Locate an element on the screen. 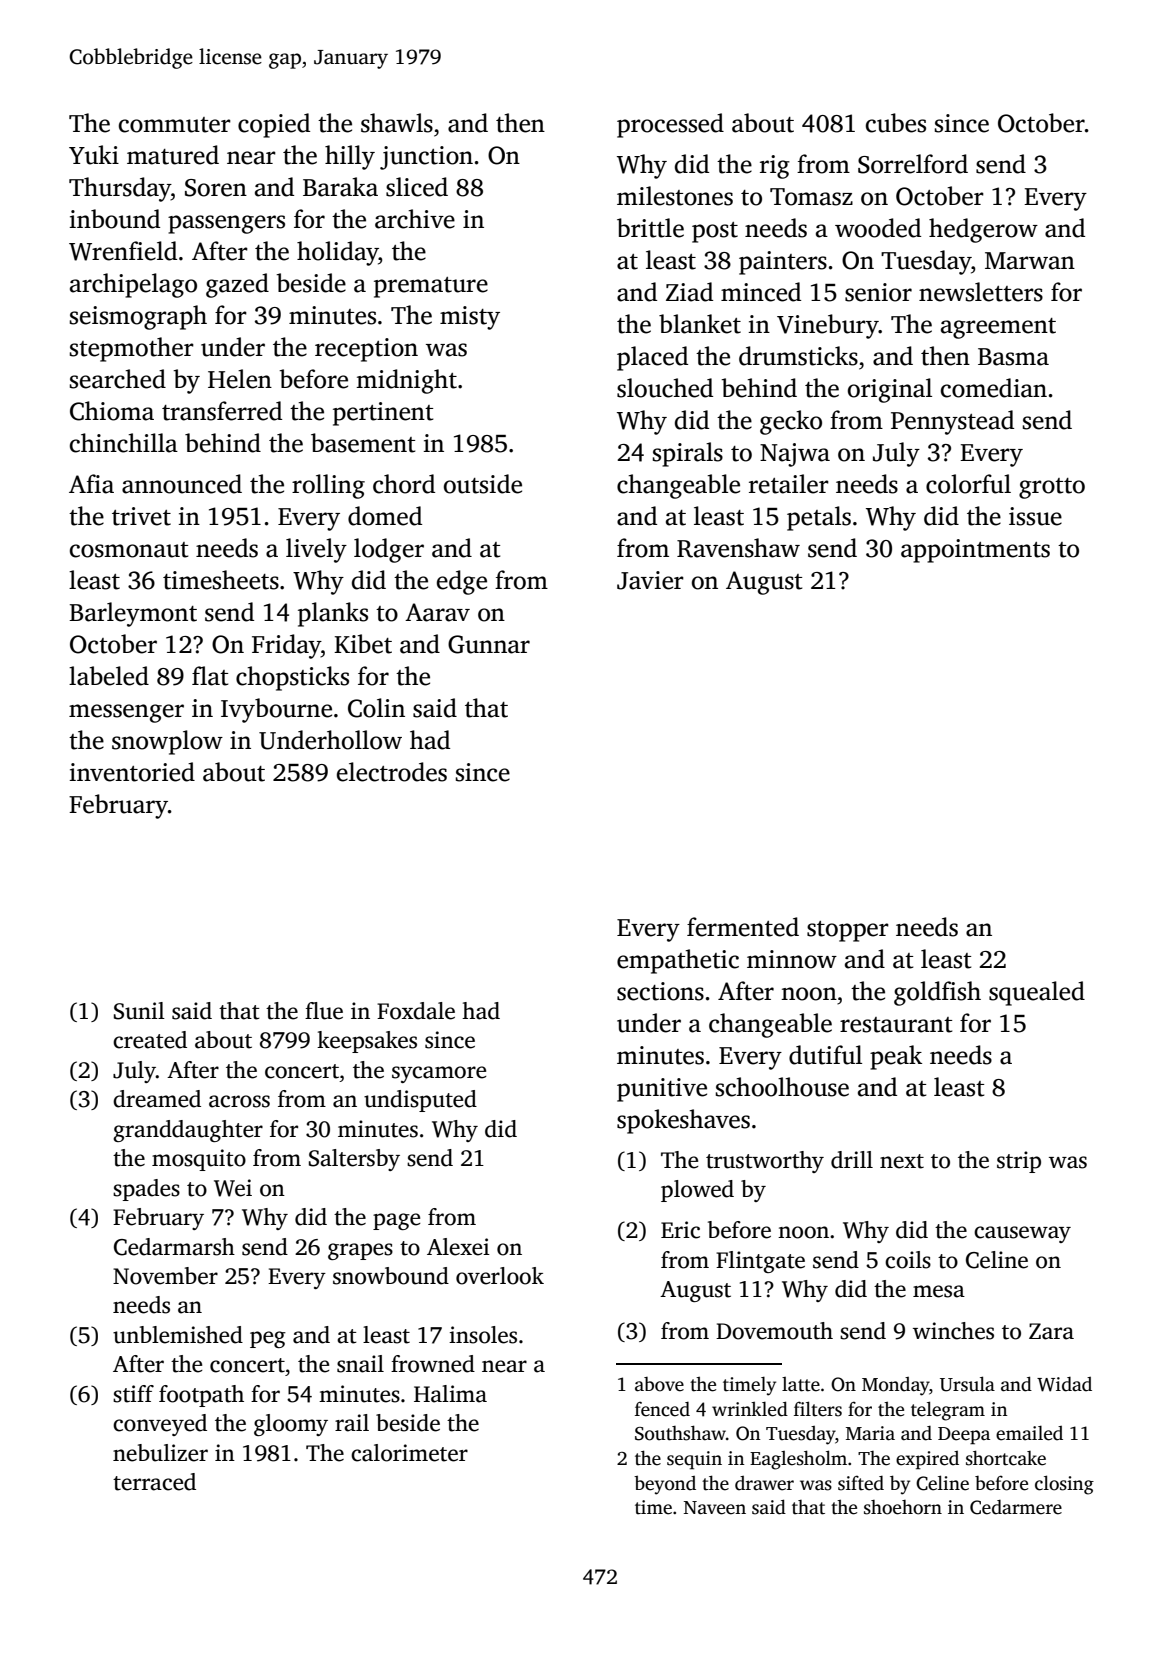 This screenshot has height=1654, width=1165. snowplow is located at coordinates (167, 742).
